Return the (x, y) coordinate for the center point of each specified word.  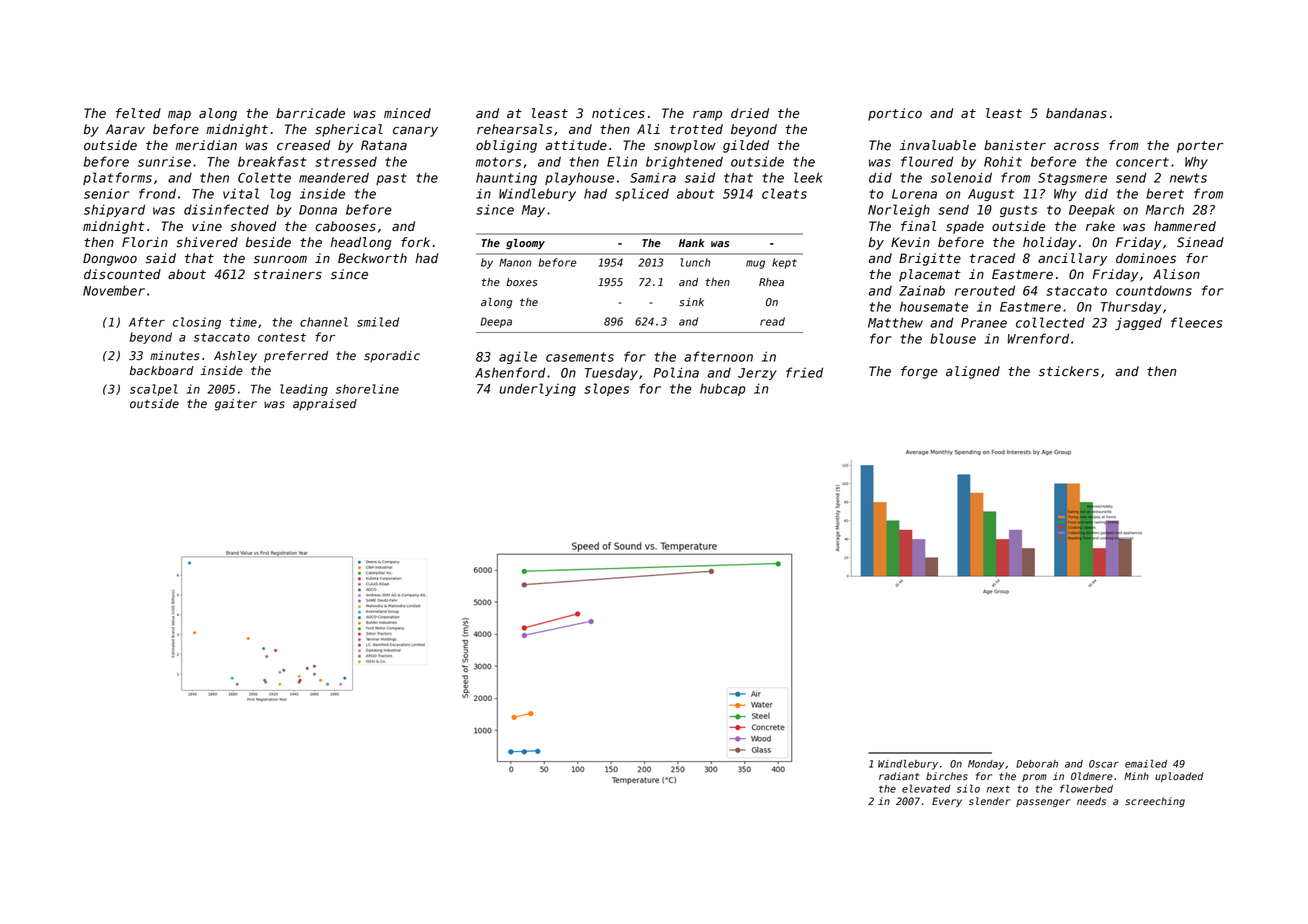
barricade (310, 113)
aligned (973, 372)
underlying (537, 389)
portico (895, 114)
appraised (325, 405)
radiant (899, 776)
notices (618, 113)
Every (947, 802)
